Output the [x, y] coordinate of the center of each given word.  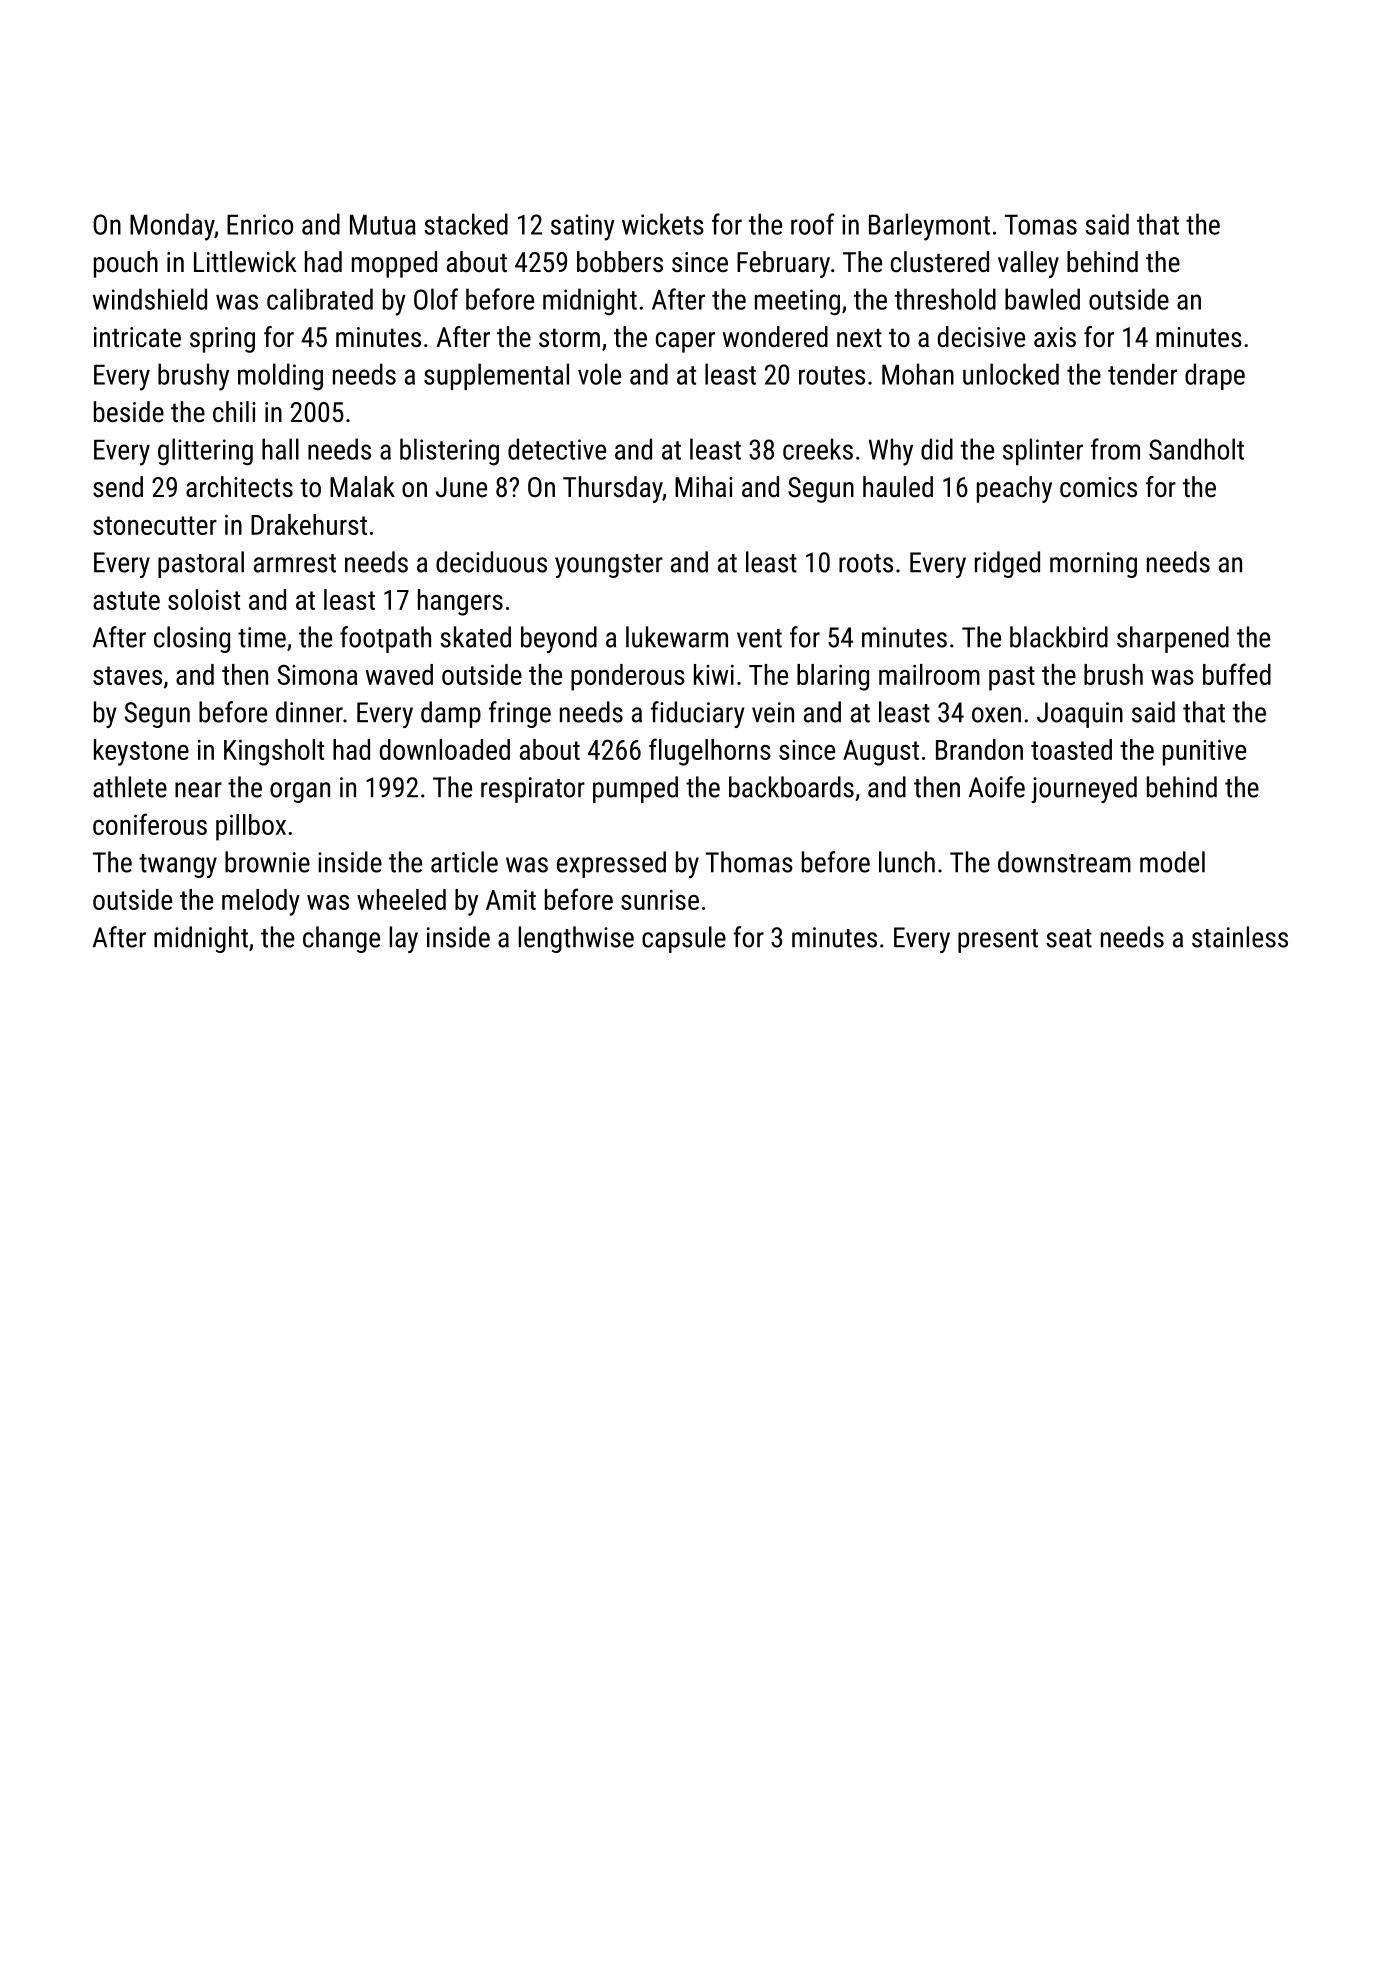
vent [759, 638]
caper [685, 342]
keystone [141, 752]
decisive [981, 337]
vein [773, 712]
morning [1093, 565]
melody [261, 902]
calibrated [320, 299]
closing [192, 639]
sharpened [1173, 639]
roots [866, 563]
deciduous [491, 562]
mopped [394, 264]
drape [1215, 376]
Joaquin [1080, 715]
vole [599, 374]
